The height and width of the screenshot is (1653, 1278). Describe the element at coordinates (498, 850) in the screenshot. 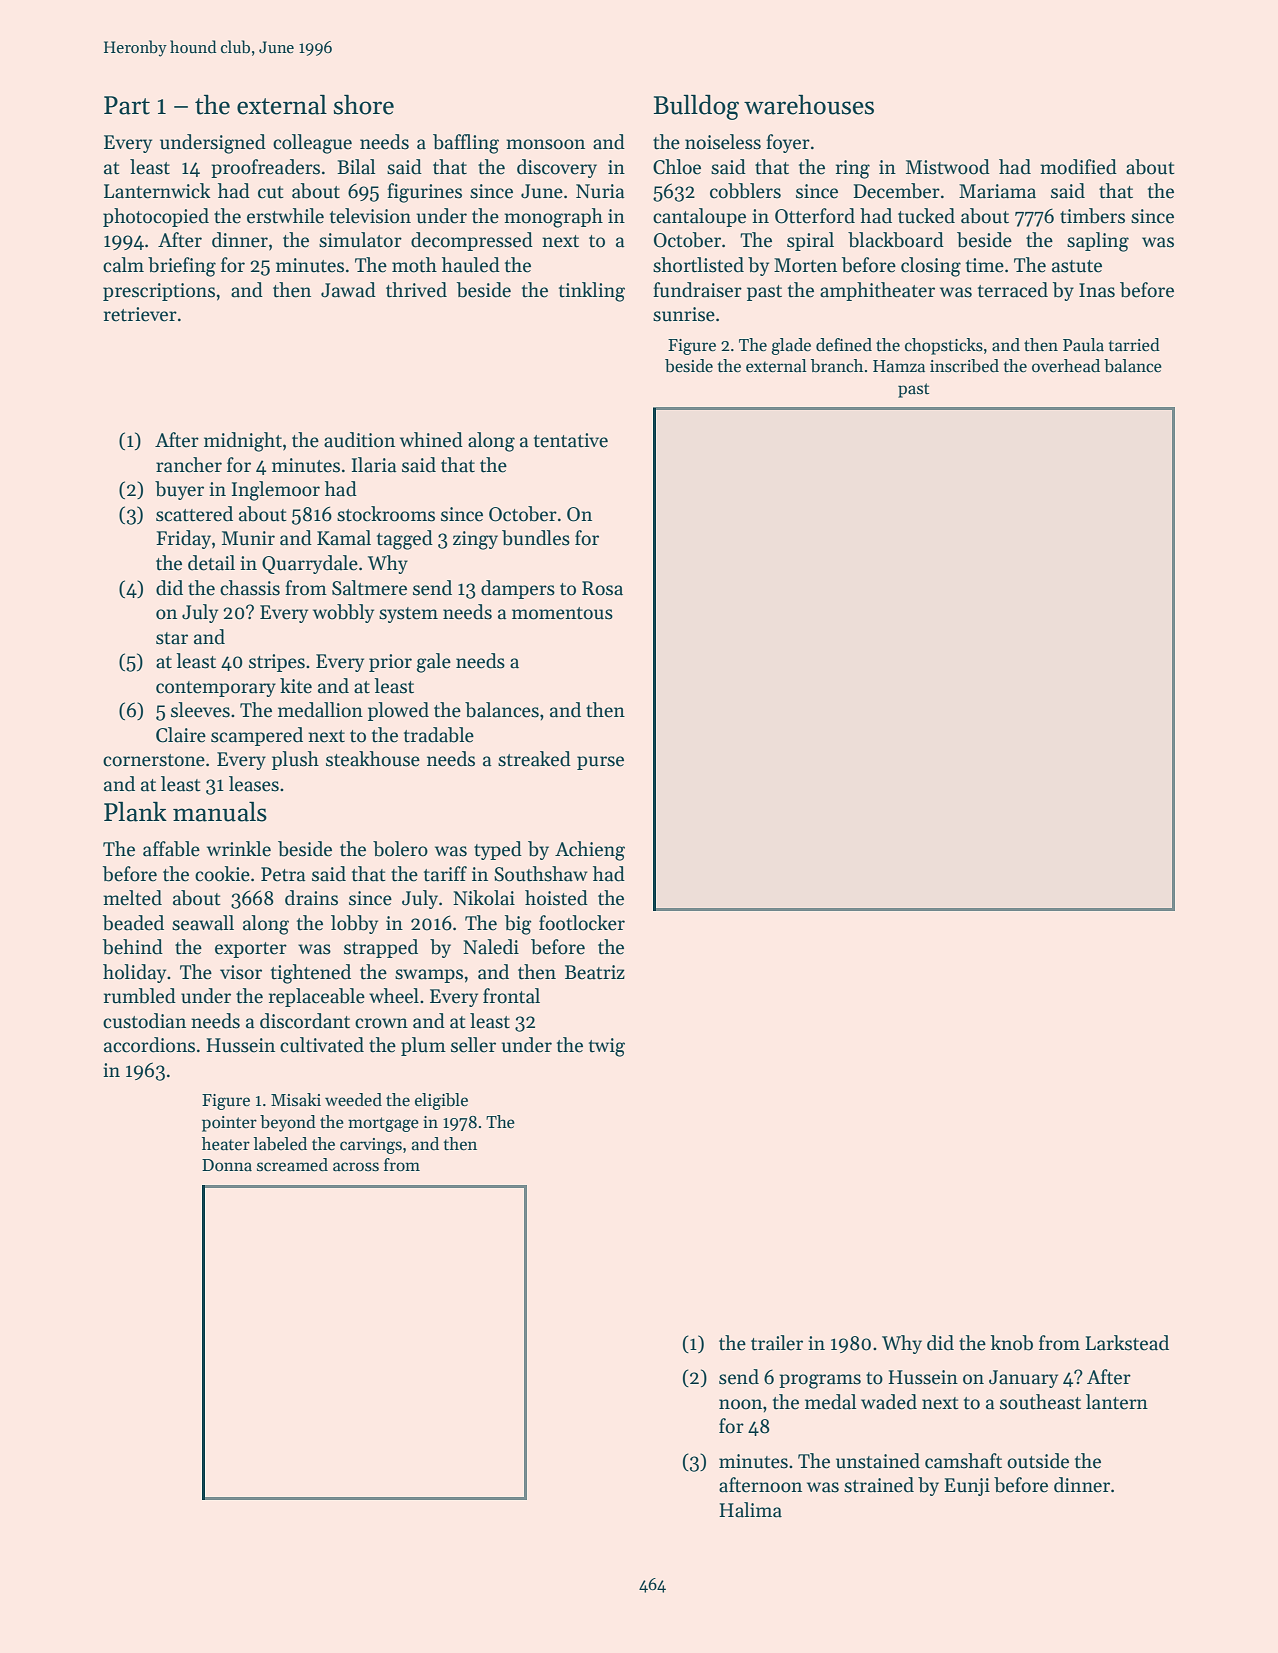

I see `typed` at that location.
